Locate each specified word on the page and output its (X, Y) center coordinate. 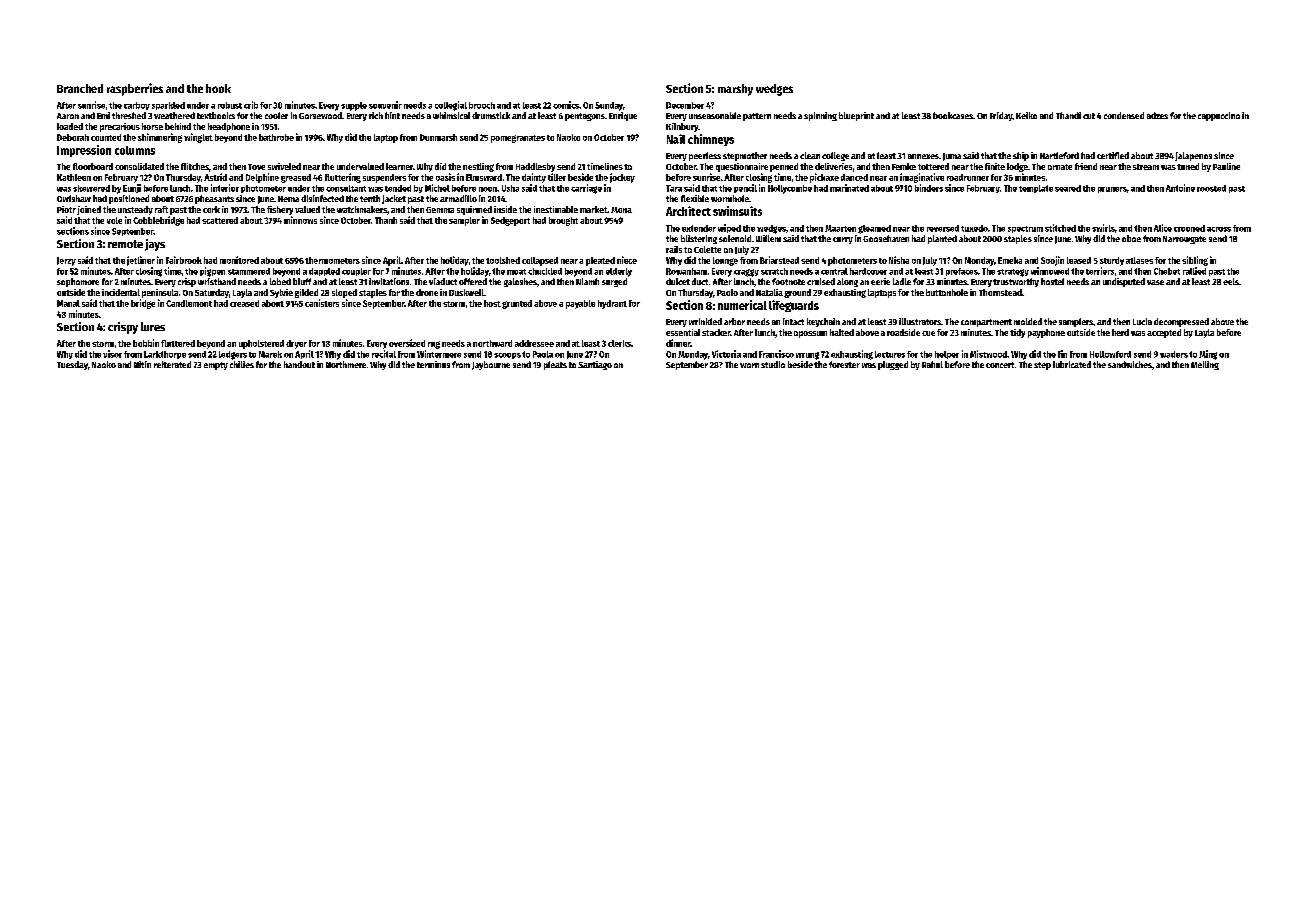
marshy (735, 90)
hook (218, 88)
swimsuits (737, 211)
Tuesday (72, 365)
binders (929, 188)
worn (749, 365)
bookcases (953, 115)
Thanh (386, 220)
